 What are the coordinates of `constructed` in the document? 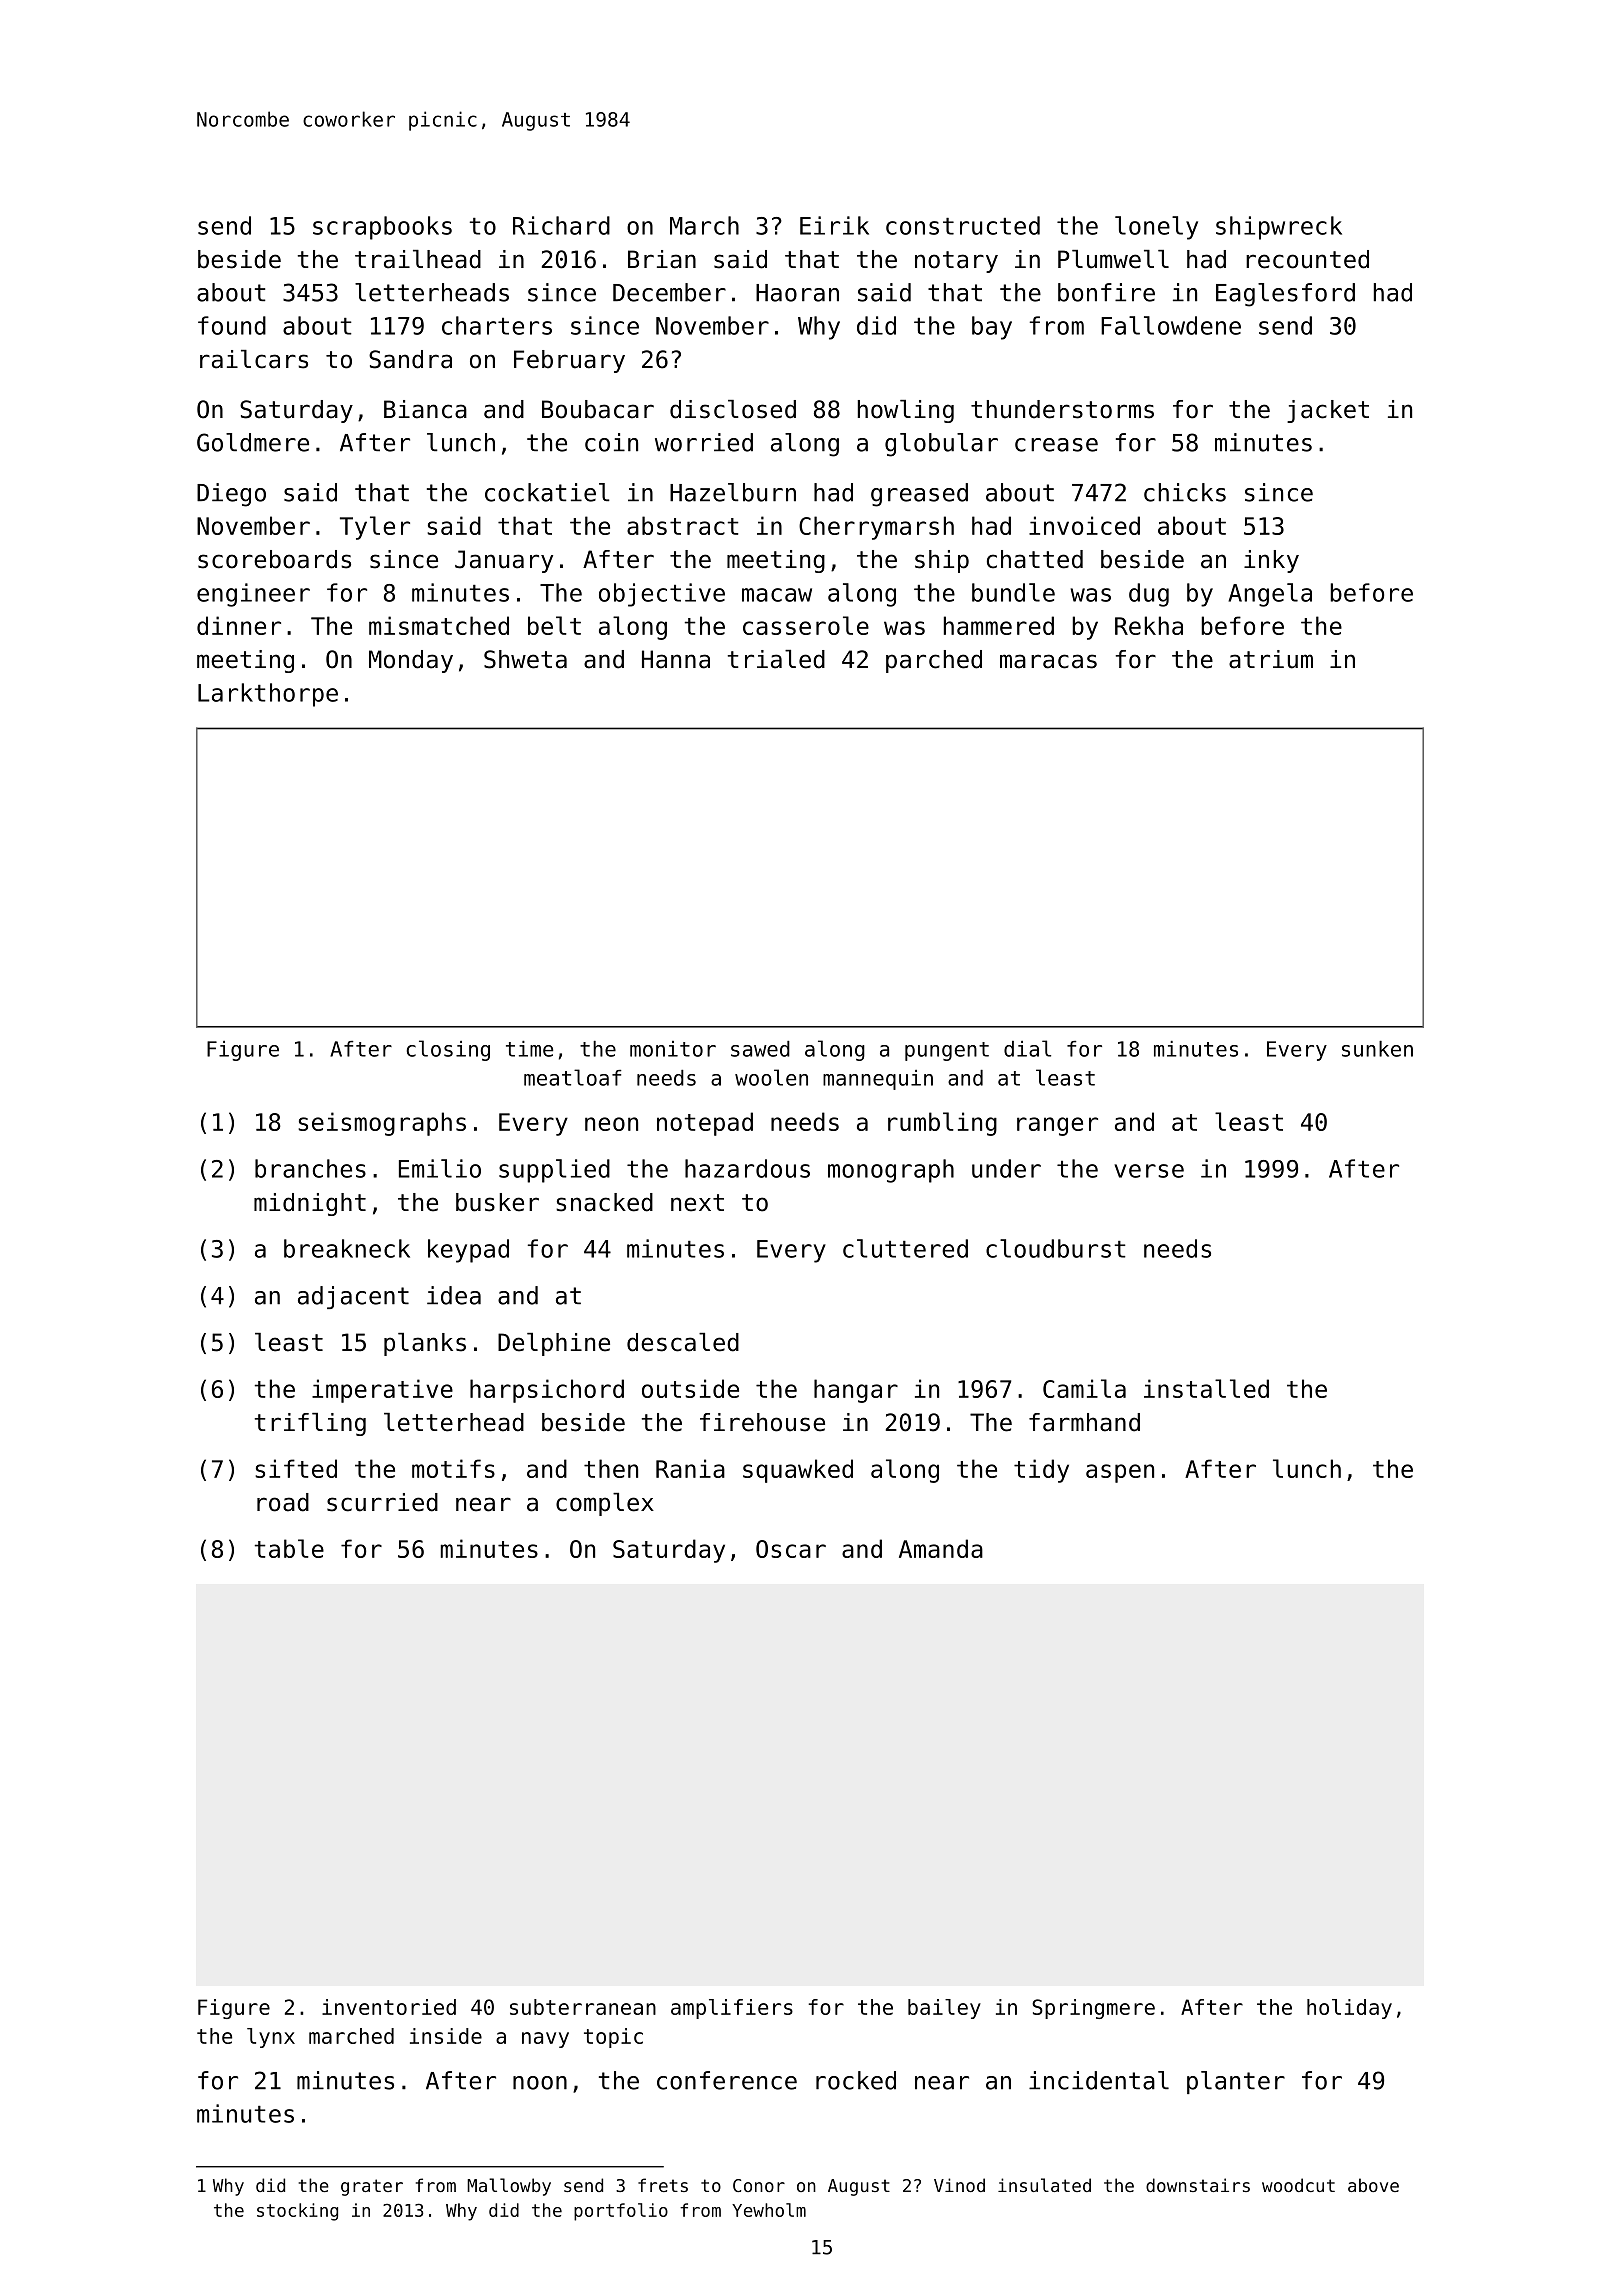 It's located at (963, 225).
